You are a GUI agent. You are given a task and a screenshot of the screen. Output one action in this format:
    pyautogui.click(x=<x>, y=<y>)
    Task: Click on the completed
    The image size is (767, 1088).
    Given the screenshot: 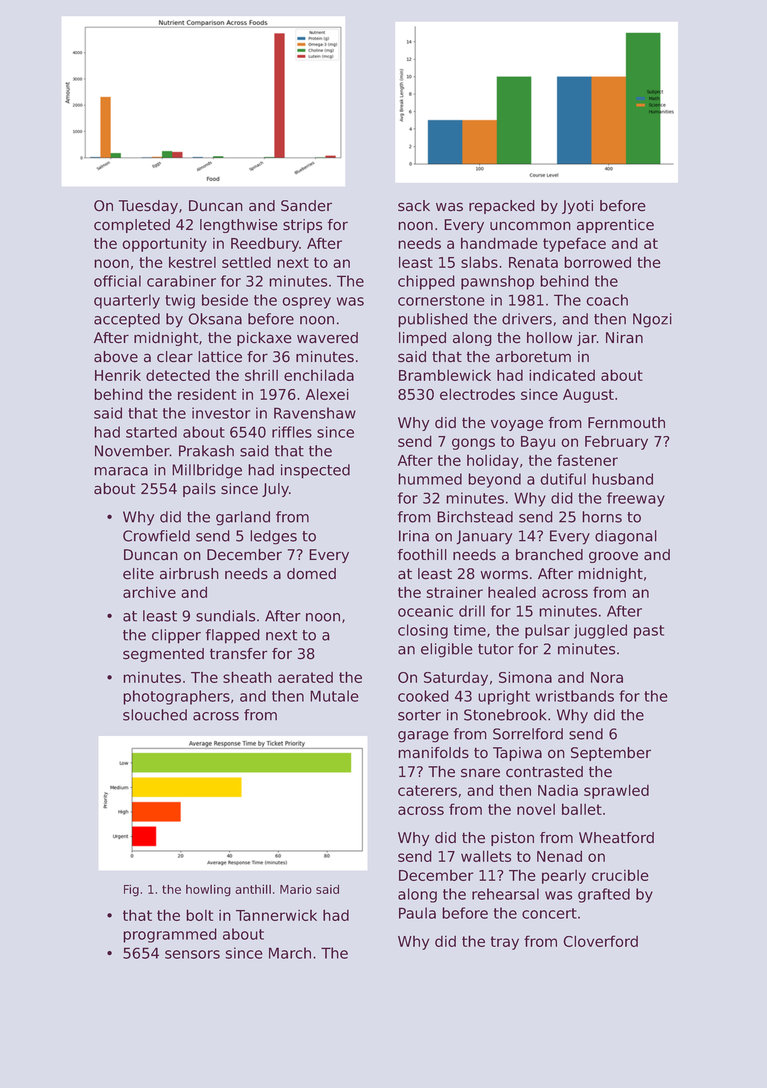 What is the action you would take?
    pyautogui.click(x=132, y=226)
